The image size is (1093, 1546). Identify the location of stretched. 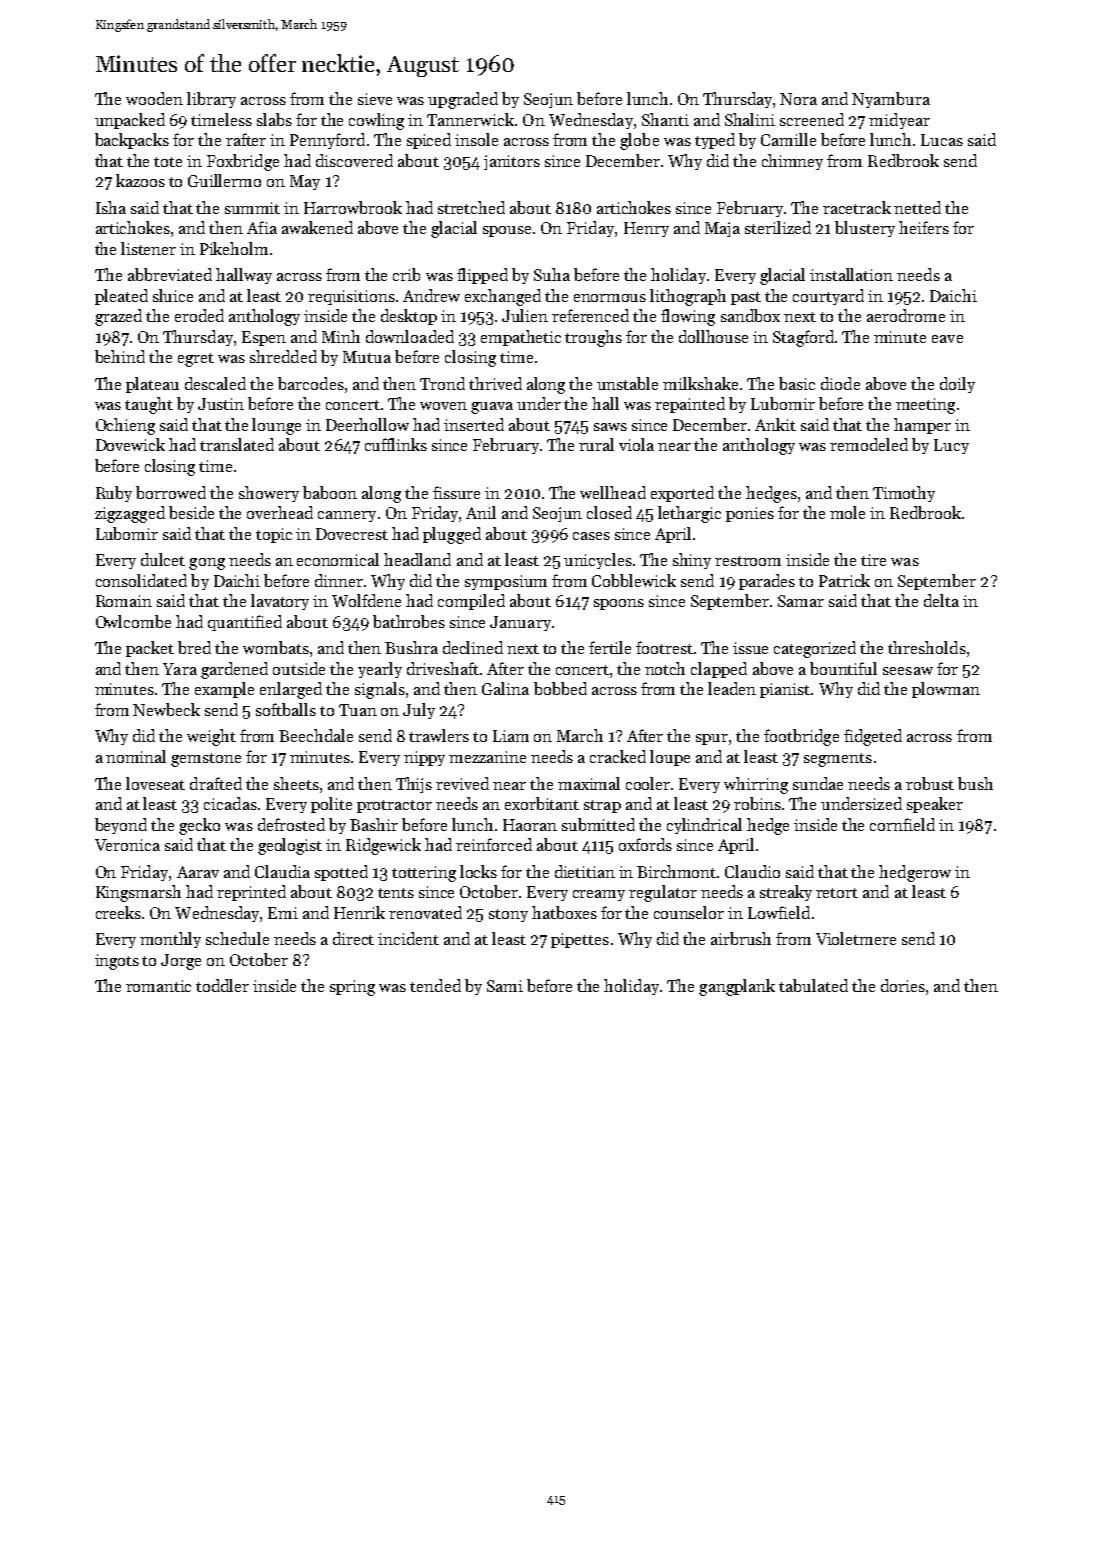
(471, 207).
